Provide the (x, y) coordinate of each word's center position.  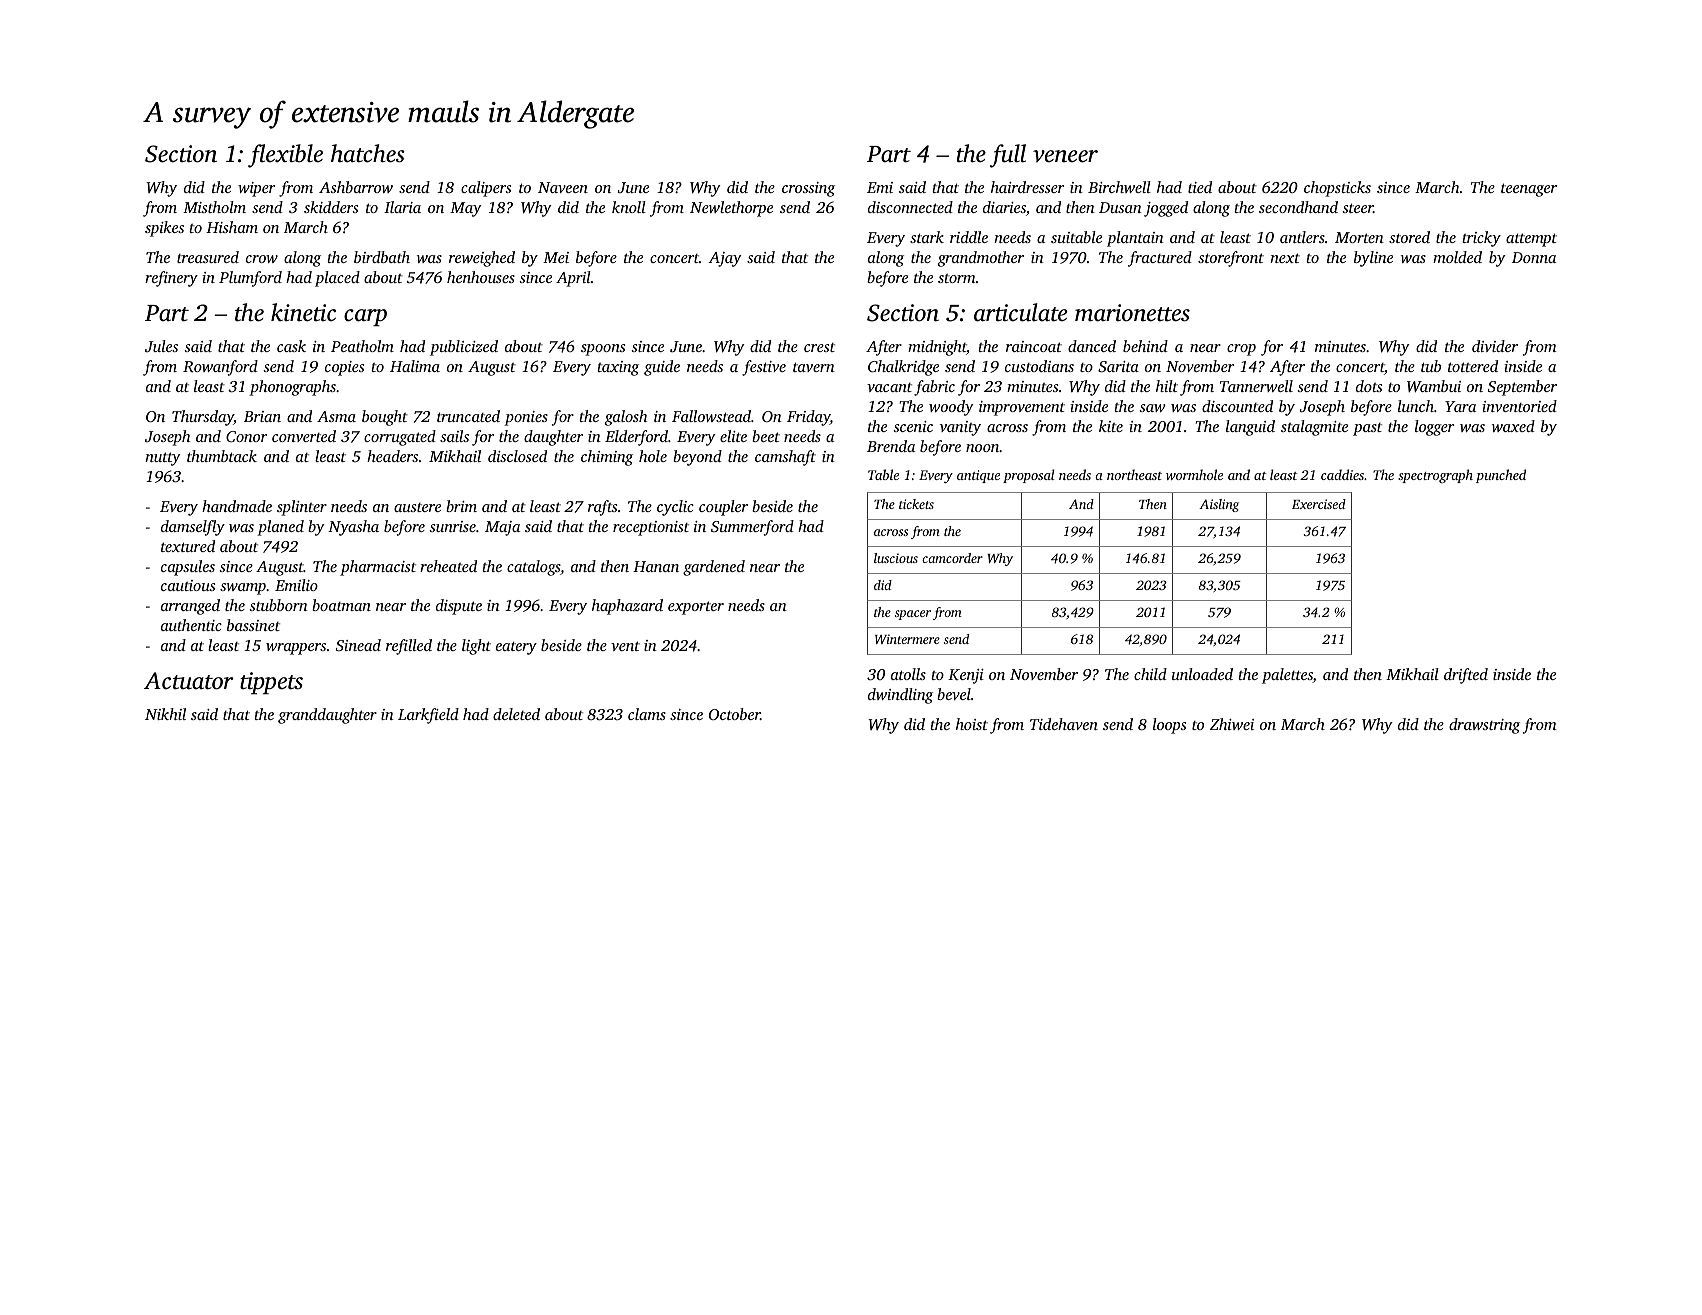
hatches (368, 153)
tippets (271, 683)
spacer (913, 615)
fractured (1160, 259)
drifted (1466, 676)
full (1008, 156)
